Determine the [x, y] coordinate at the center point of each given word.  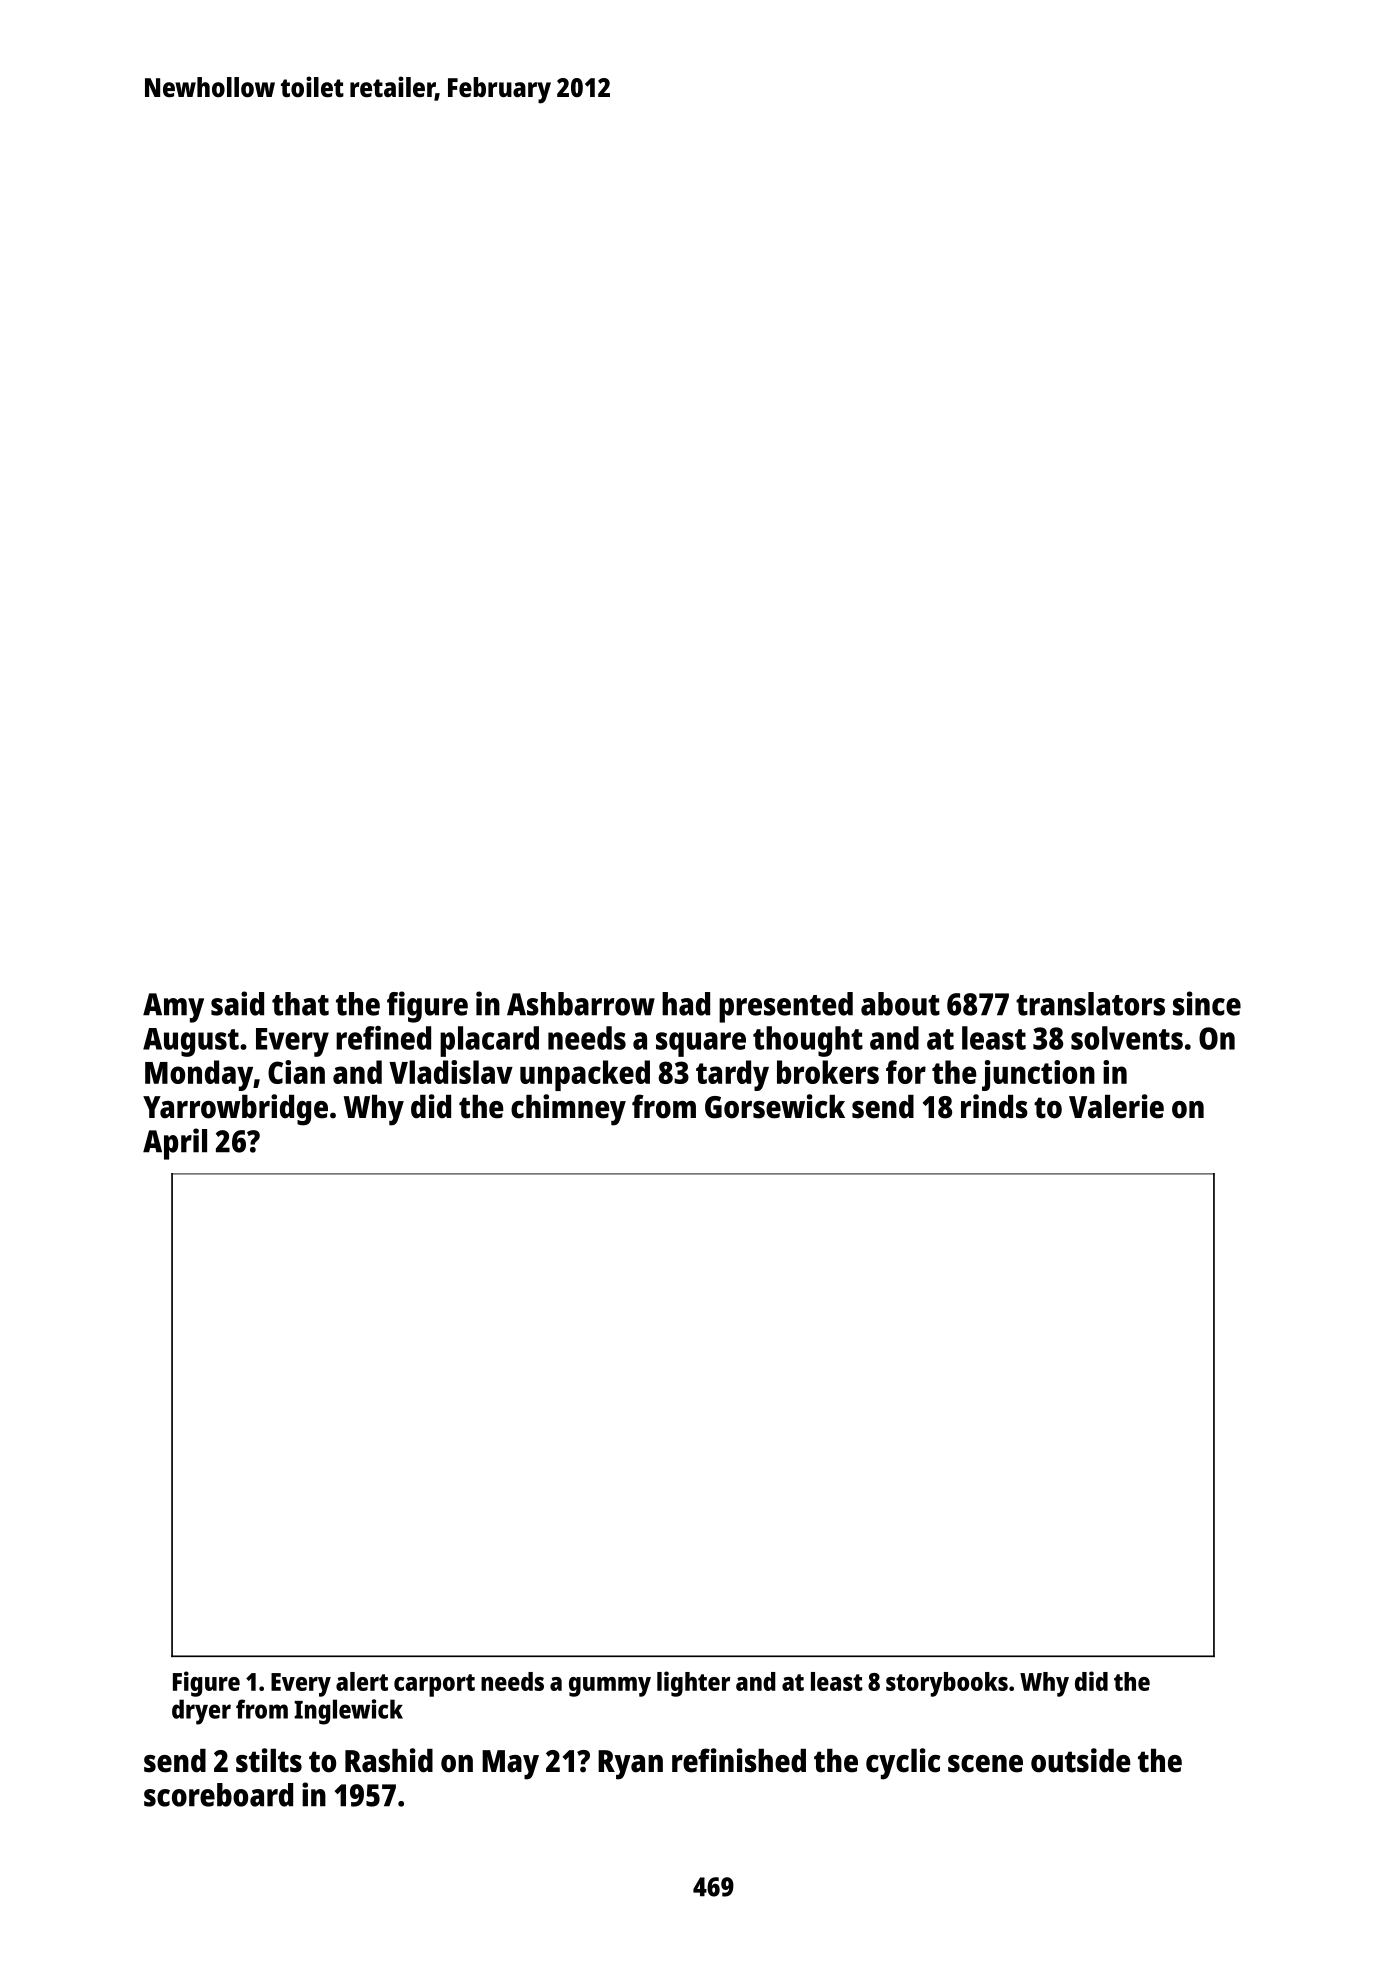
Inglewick [348, 1712]
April [175, 1144]
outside [1081, 1760]
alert [362, 1681]
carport [434, 1685]
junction [1038, 1075]
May [510, 1765]
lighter [693, 1684]
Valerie [1116, 1106]
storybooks [947, 1684]
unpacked [585, 1075]
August [191, 1042]
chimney [568, 1110]
